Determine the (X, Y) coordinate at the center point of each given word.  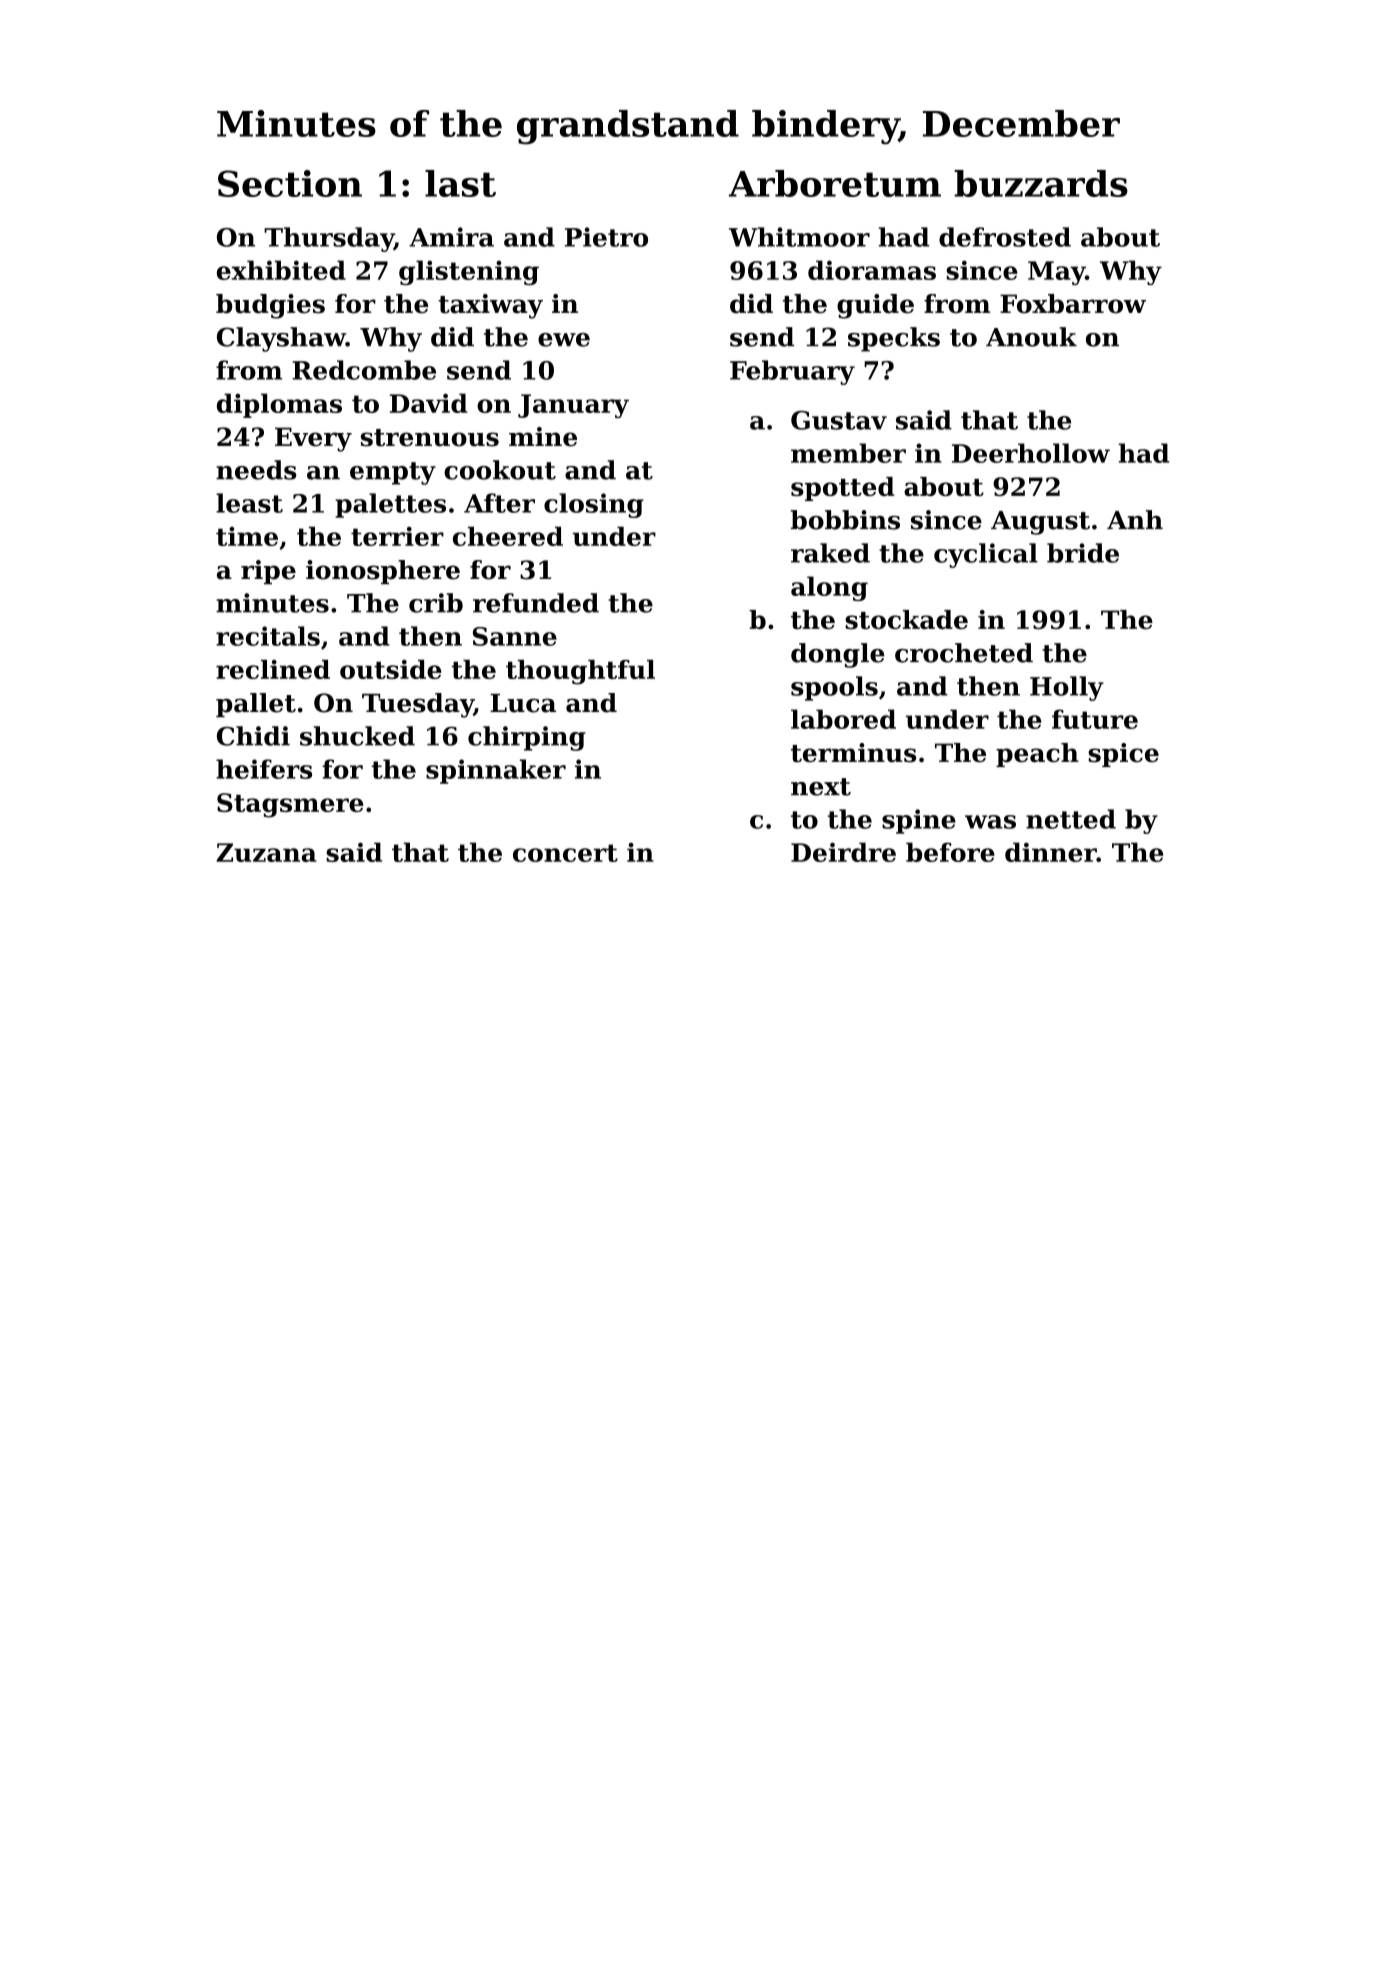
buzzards (1041, 183)
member (848, 453)
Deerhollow (1031, 453)
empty (393, 473)
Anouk (1031, 337)
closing (594, 505)
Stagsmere (290, 805)
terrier (397, 536)
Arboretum (835, 183)
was (990, 822)
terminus (853, 753)
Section (290, 183)
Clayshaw (281, 339)
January (573, 406)
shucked (357, 736)
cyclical (986, 555)
